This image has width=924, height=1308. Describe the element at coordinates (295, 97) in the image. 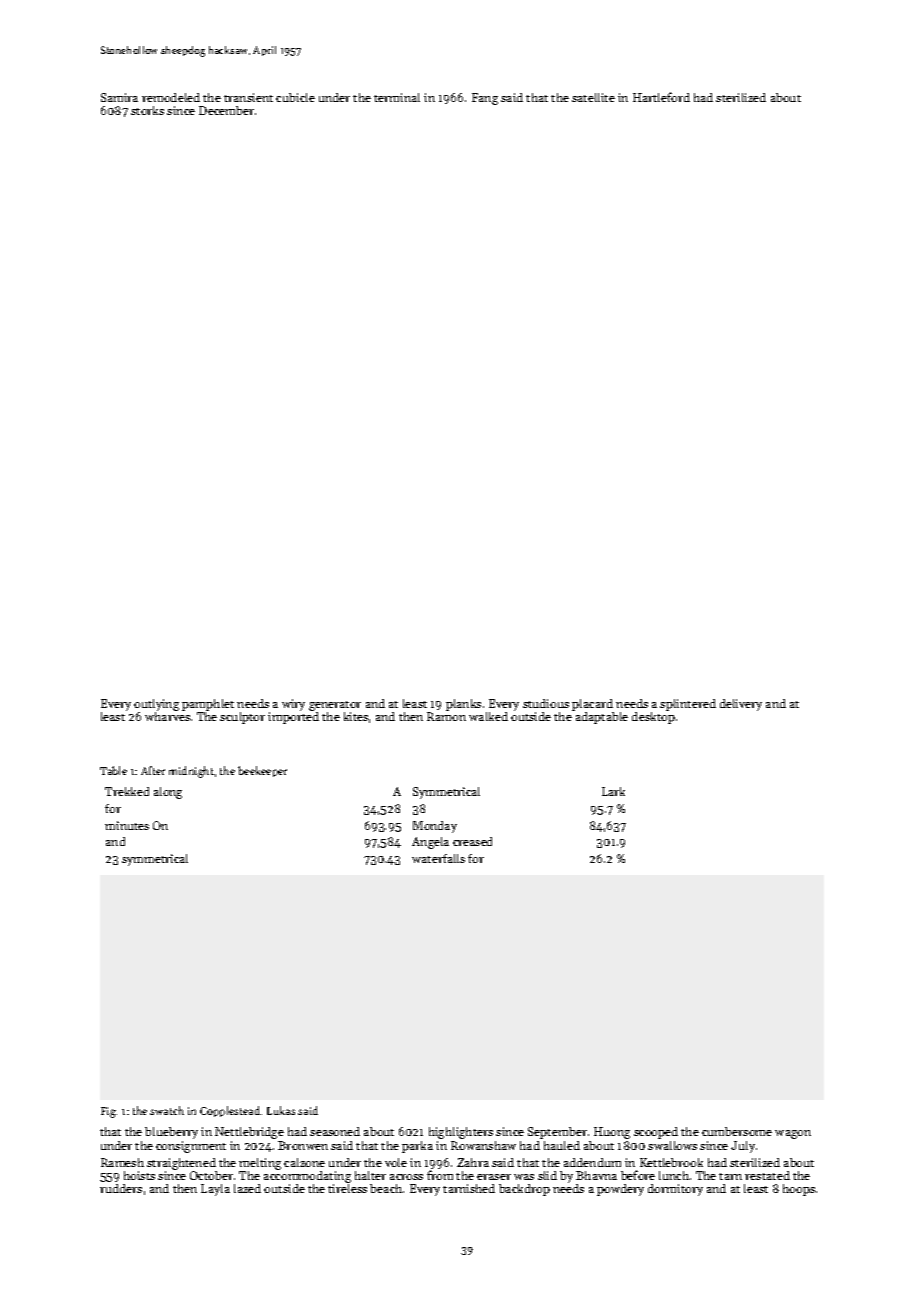

I see `cubicle` at that location.
